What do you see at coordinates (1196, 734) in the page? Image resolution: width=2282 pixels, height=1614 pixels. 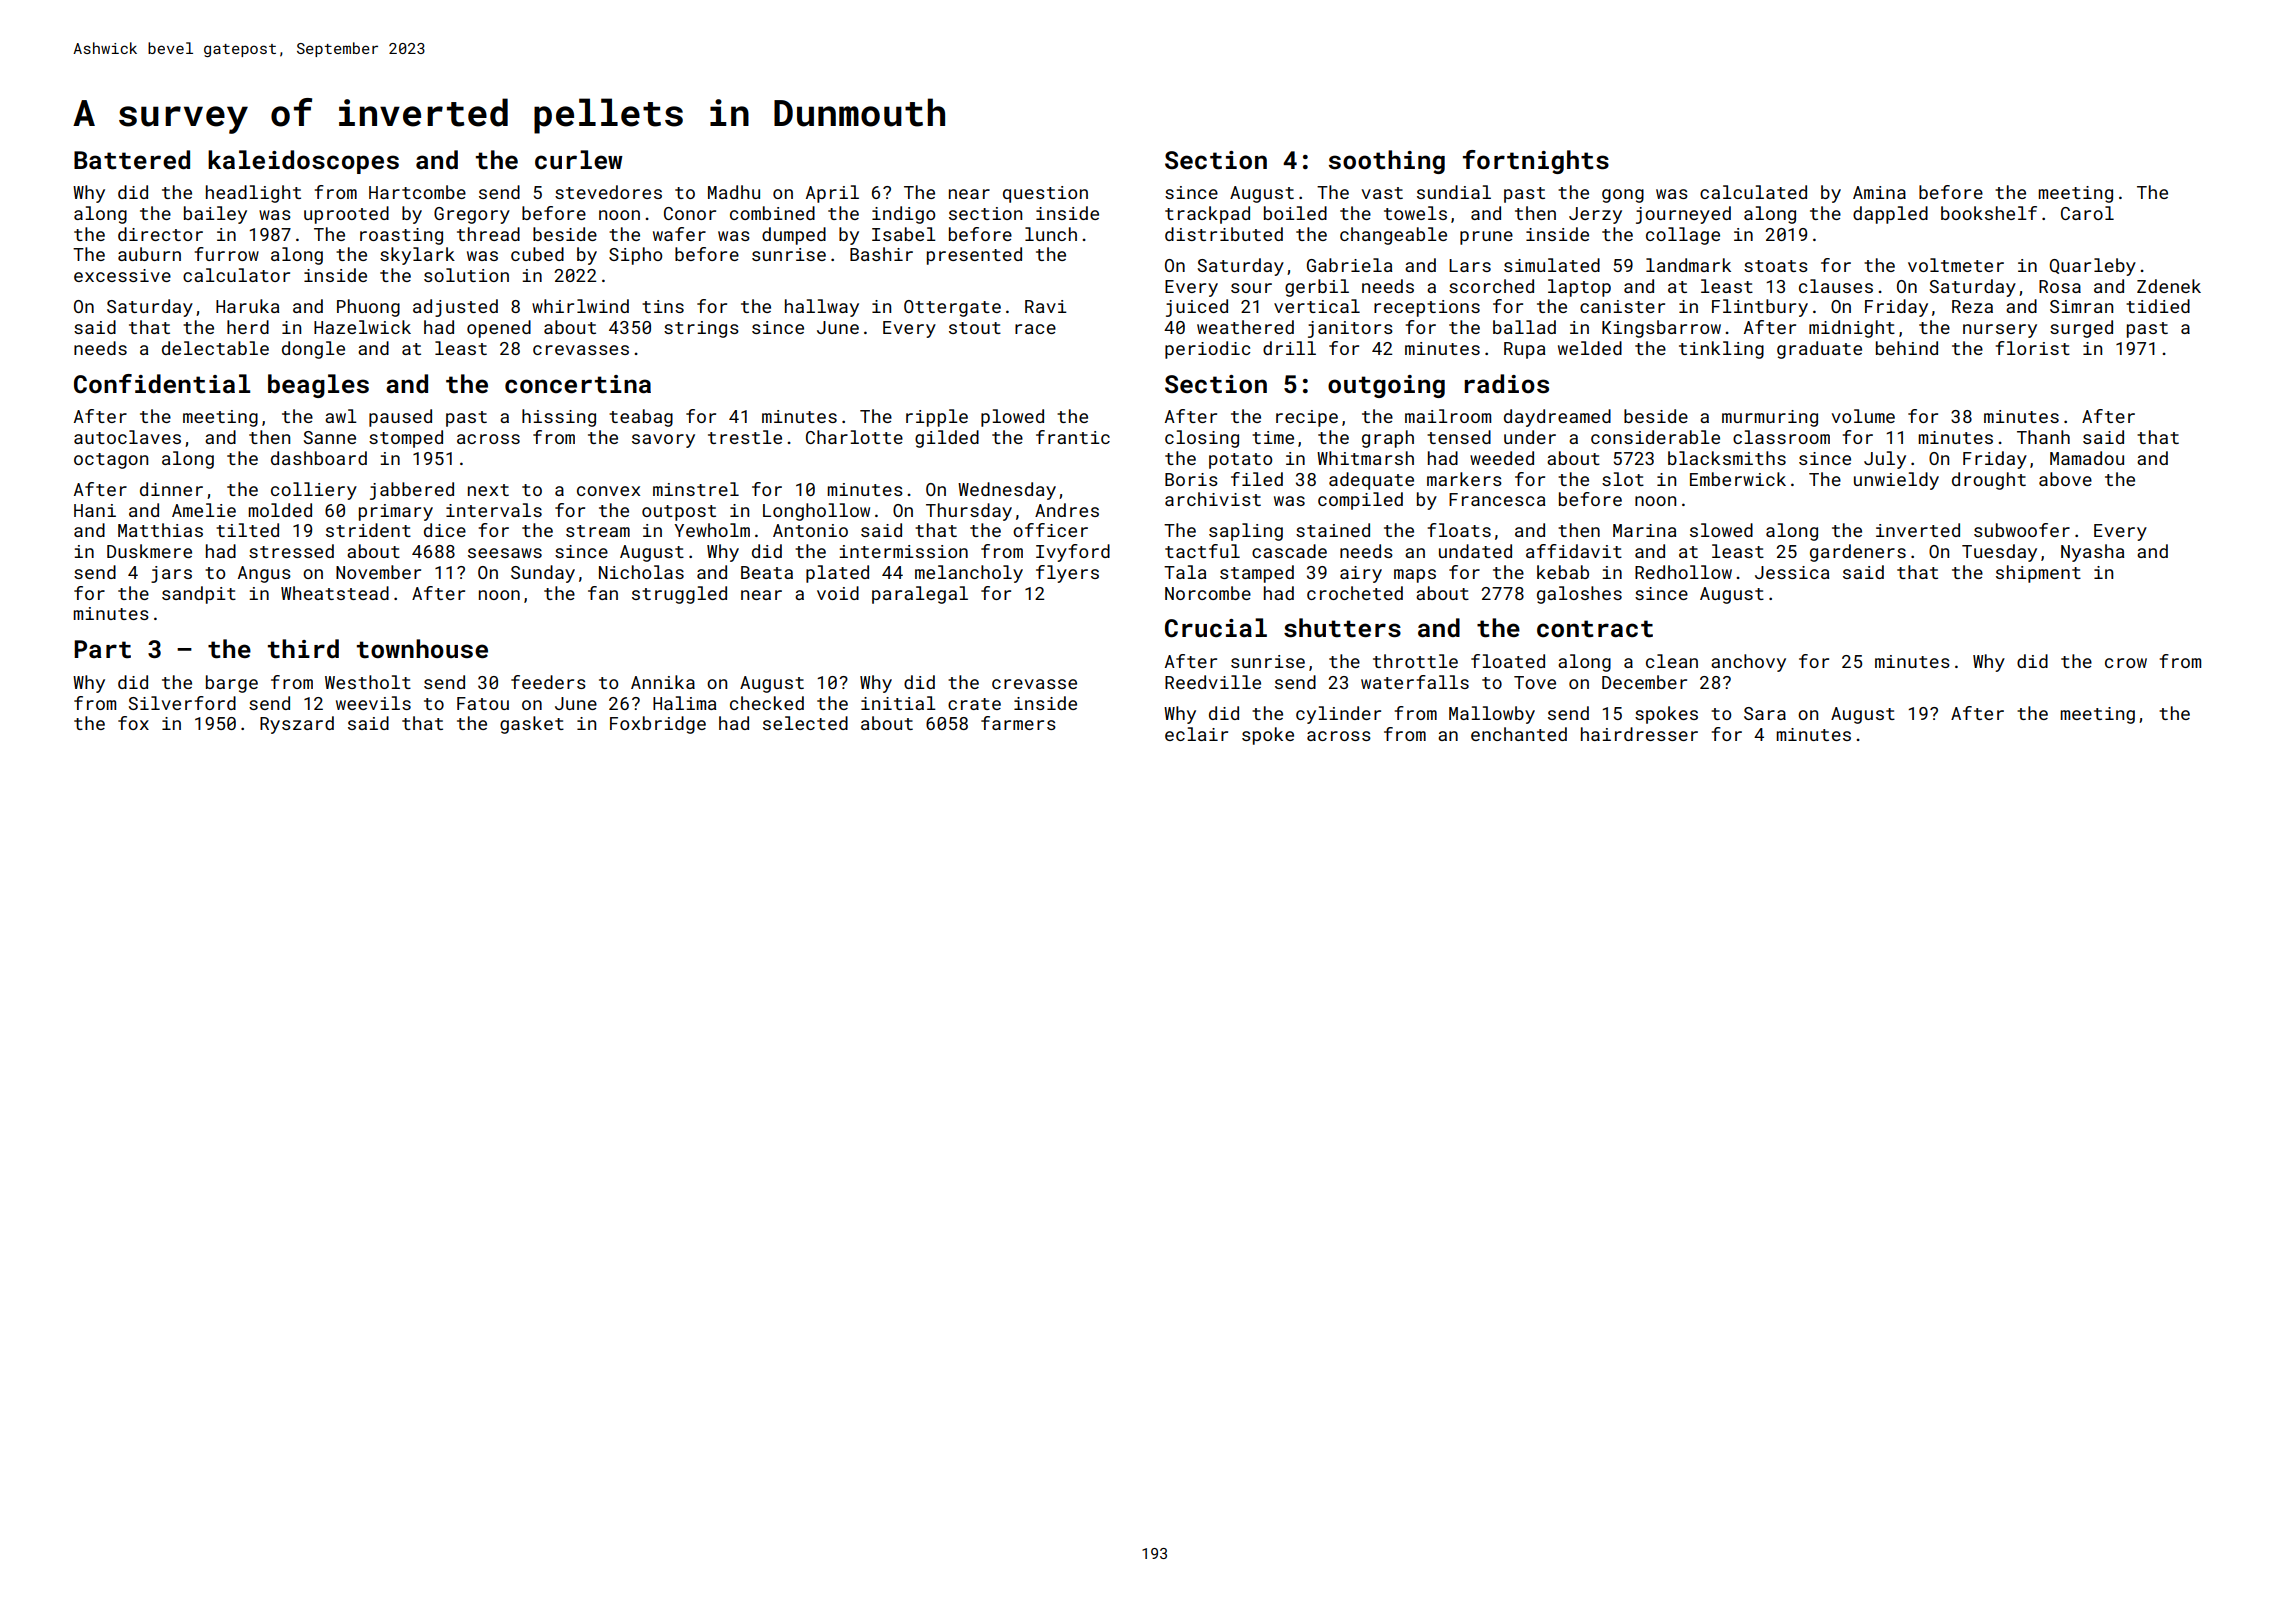 I see `eclair` at bounding box center [1196, 734].
